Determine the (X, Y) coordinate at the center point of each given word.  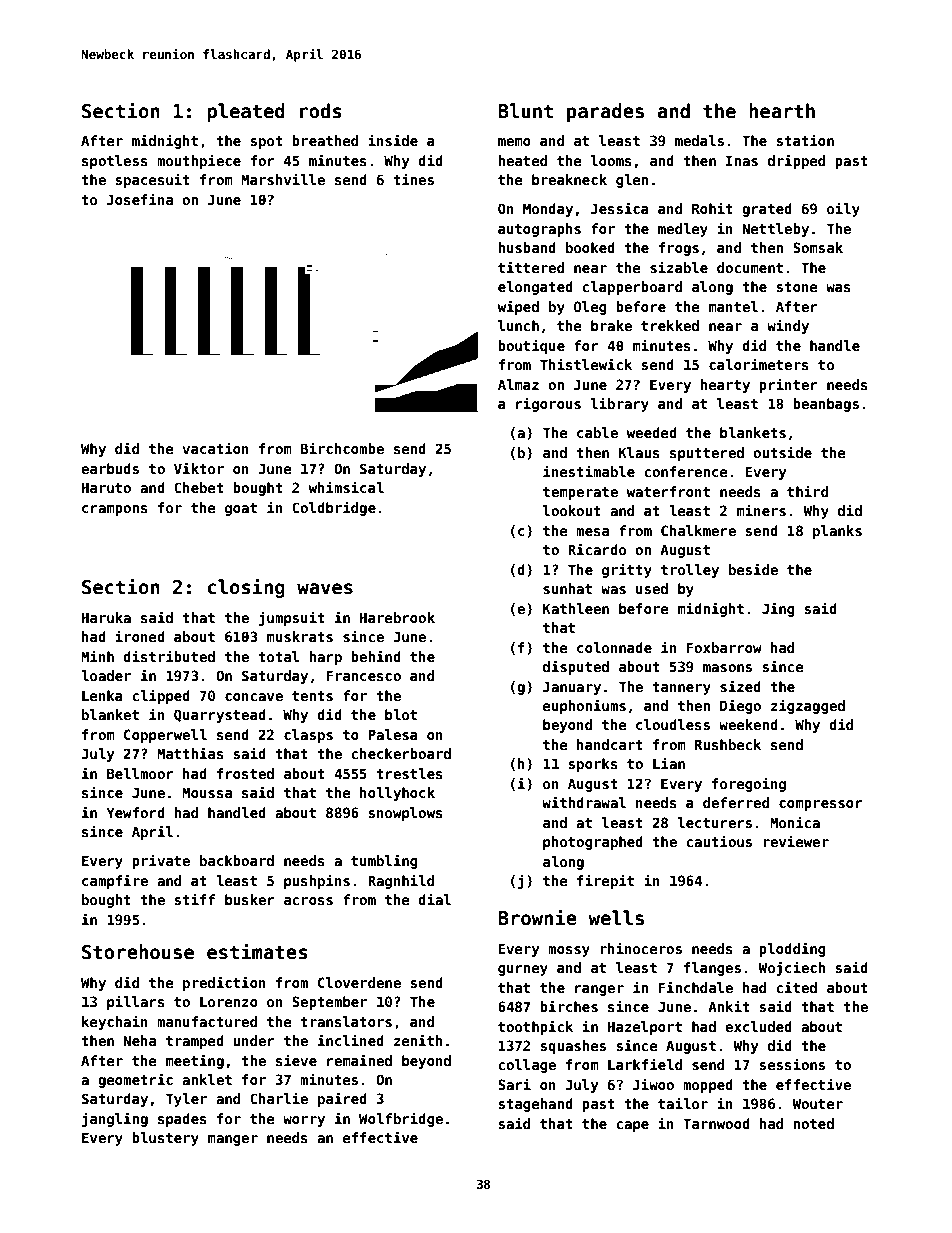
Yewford (135, 812)
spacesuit (153, 180)
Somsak (818, 247)
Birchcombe (342, 448)
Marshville (283, 179)
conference (686, 471)
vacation (215, 448)
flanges (712, 969)
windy (788, 326)
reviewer (796, 841)
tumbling (384, 861)
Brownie (537, 917)
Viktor (199, 468)
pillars (136, 1002)
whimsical (346, 487)
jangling (115, 1119)
